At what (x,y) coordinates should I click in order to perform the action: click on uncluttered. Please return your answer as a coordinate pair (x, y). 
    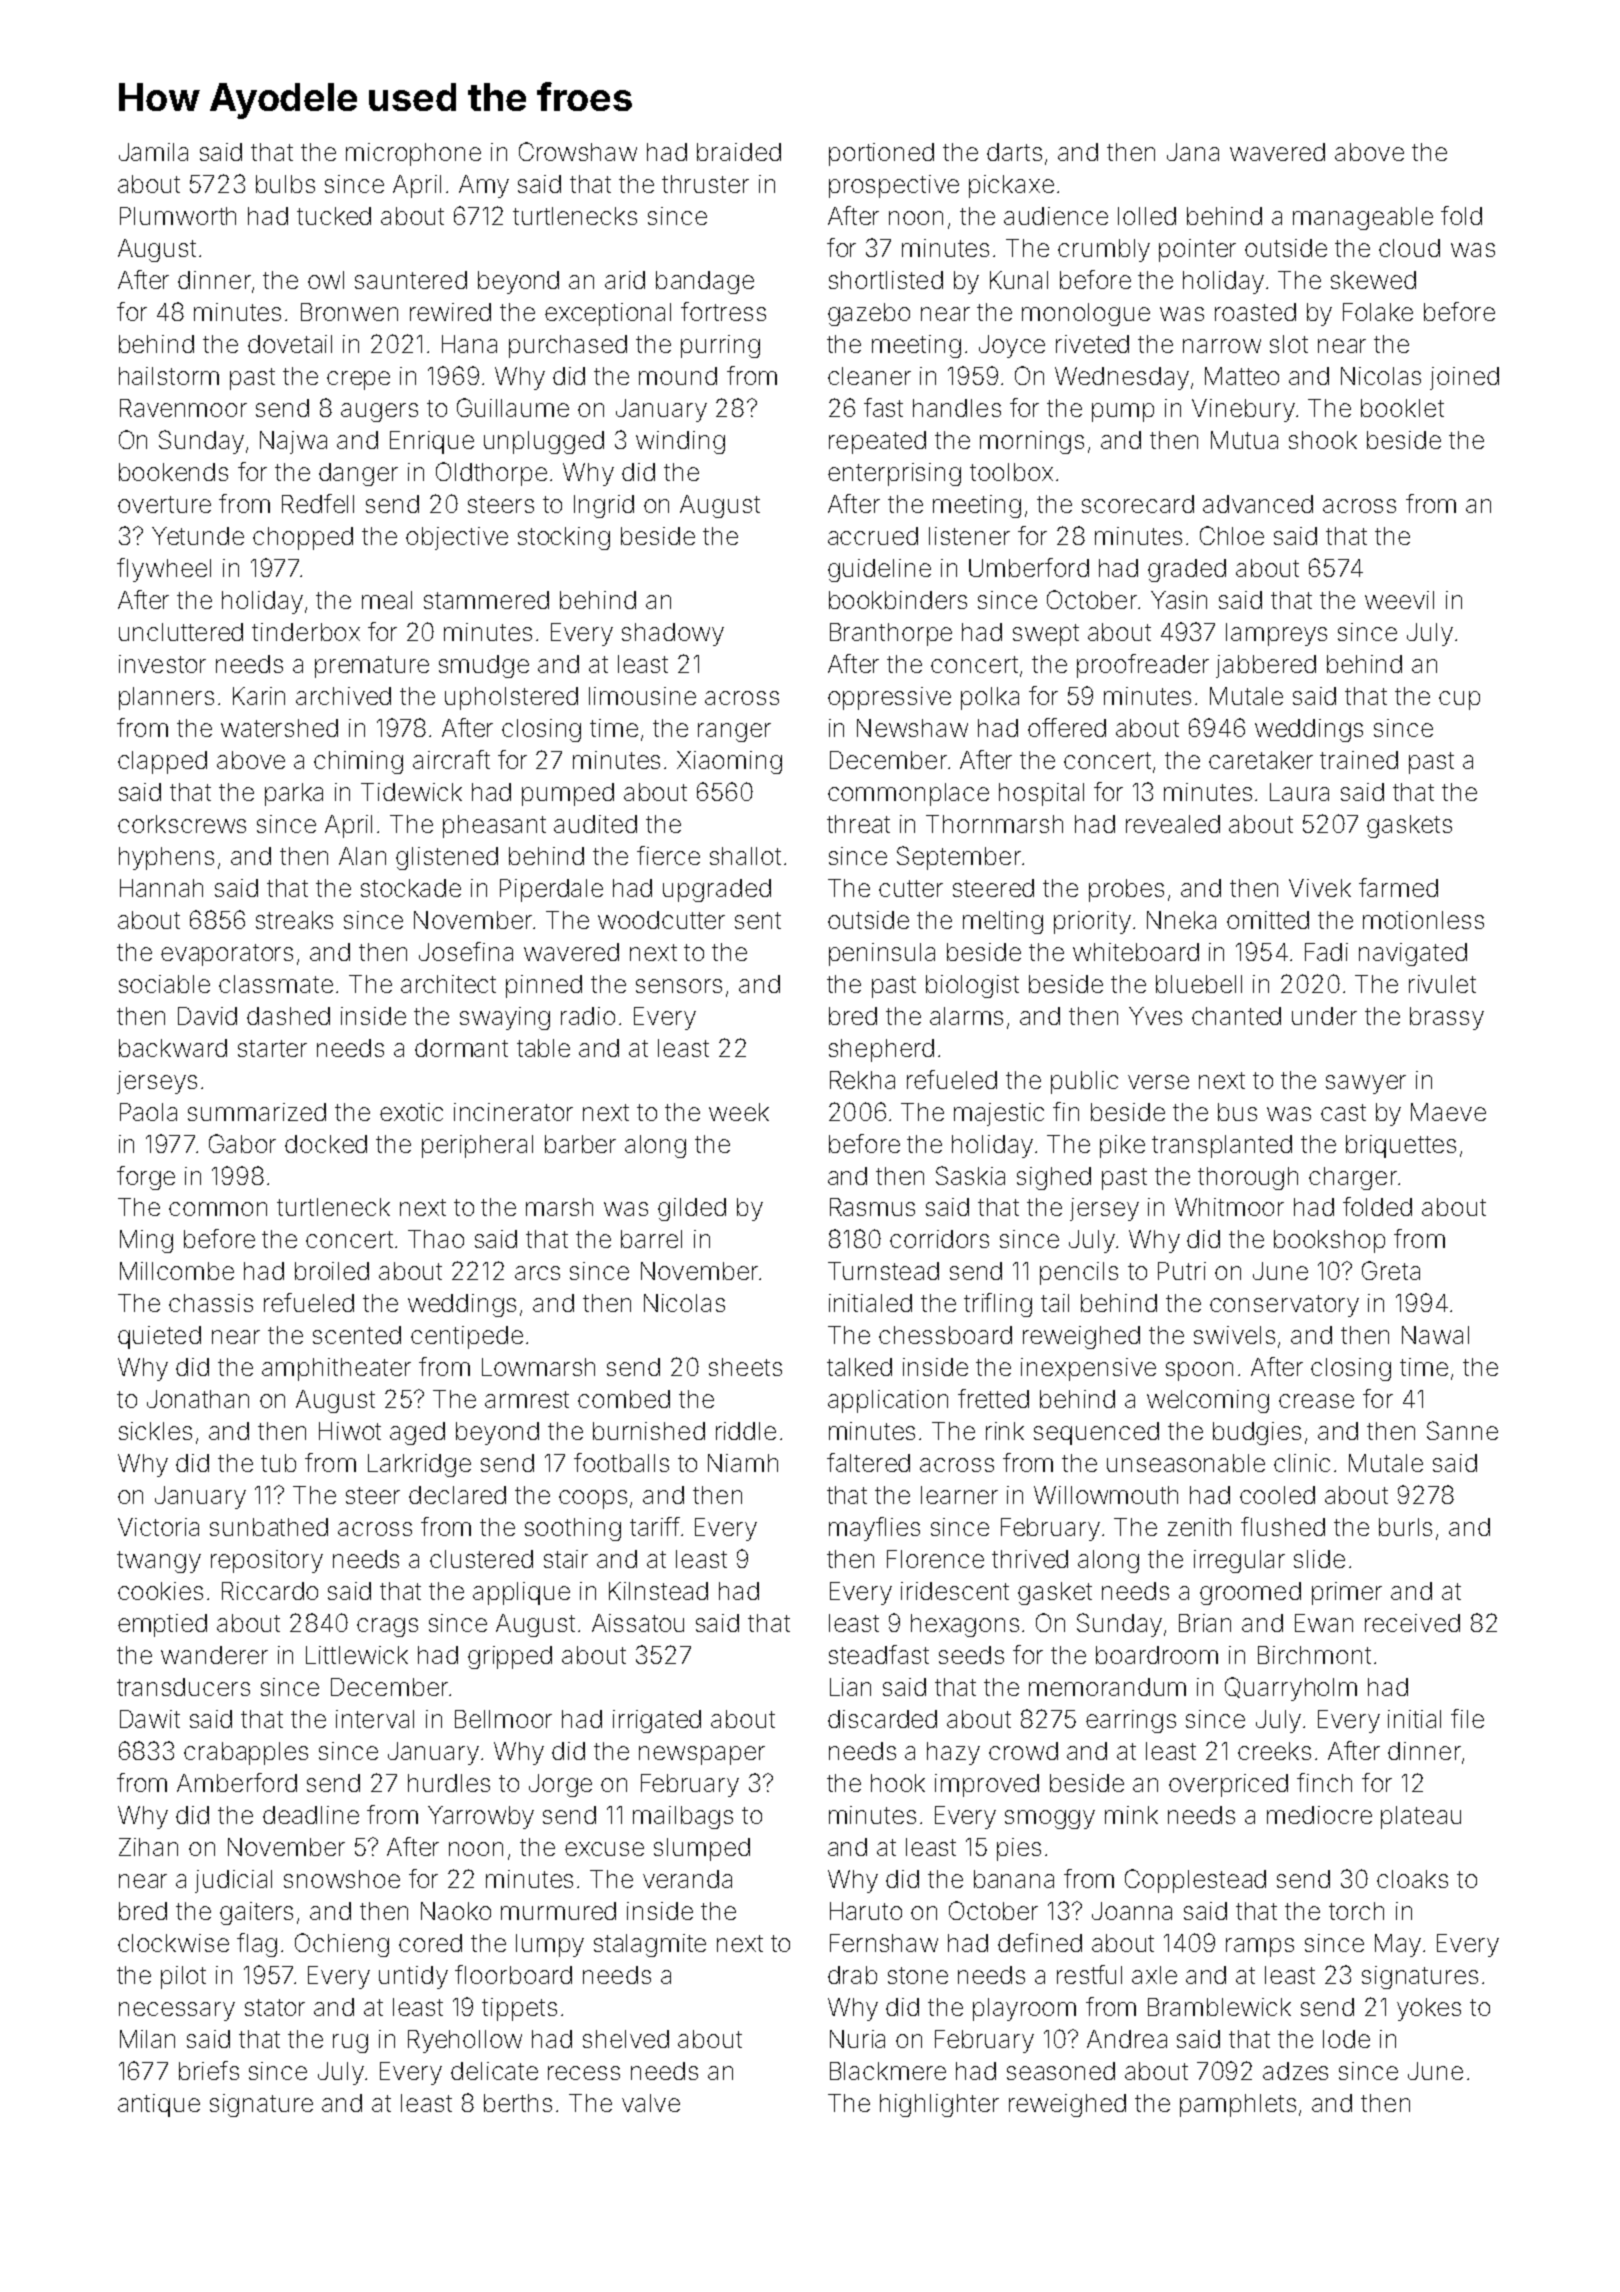
    Looking at the image, I should click on (181, 632).
